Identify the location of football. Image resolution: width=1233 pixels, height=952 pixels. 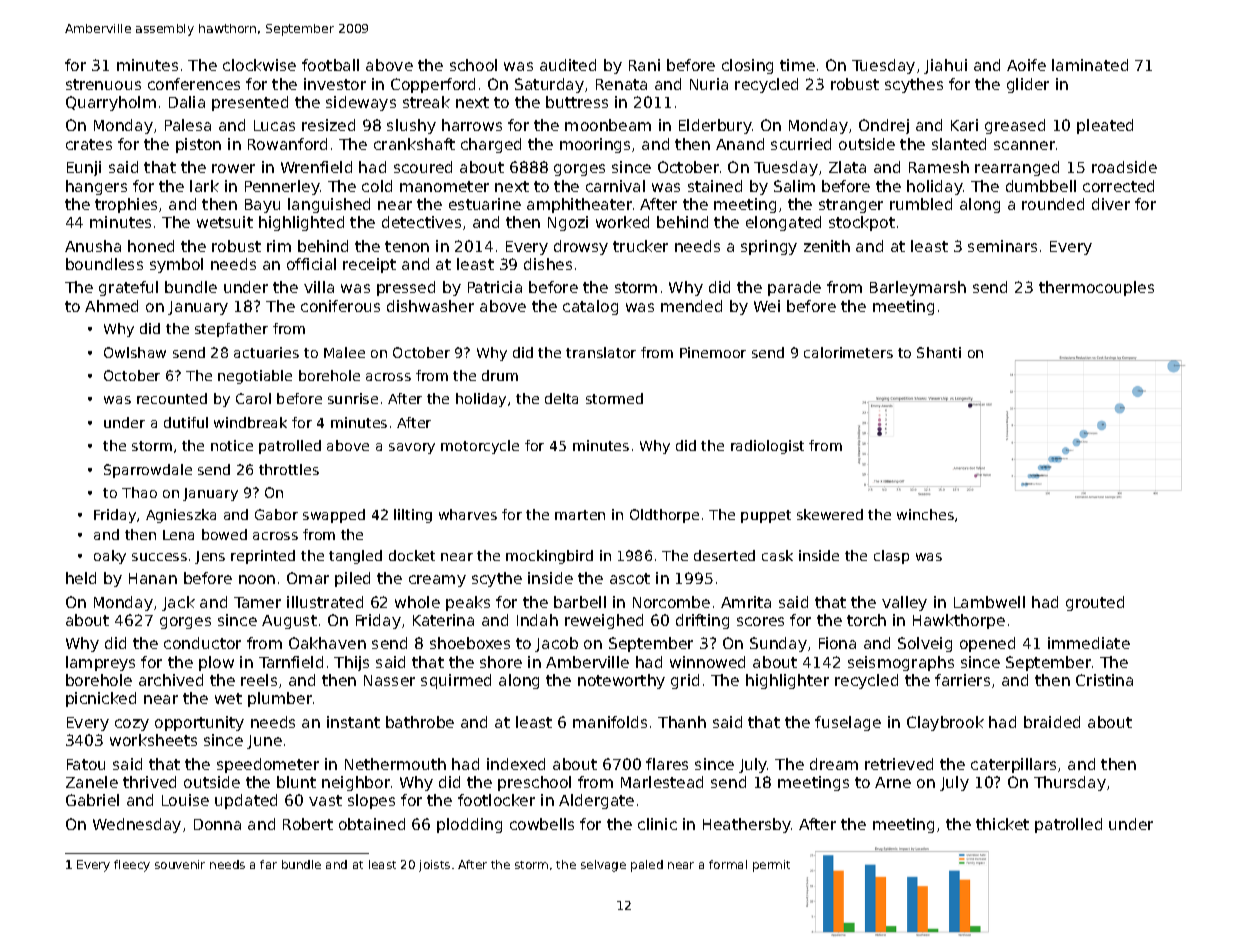
(330, 65).
